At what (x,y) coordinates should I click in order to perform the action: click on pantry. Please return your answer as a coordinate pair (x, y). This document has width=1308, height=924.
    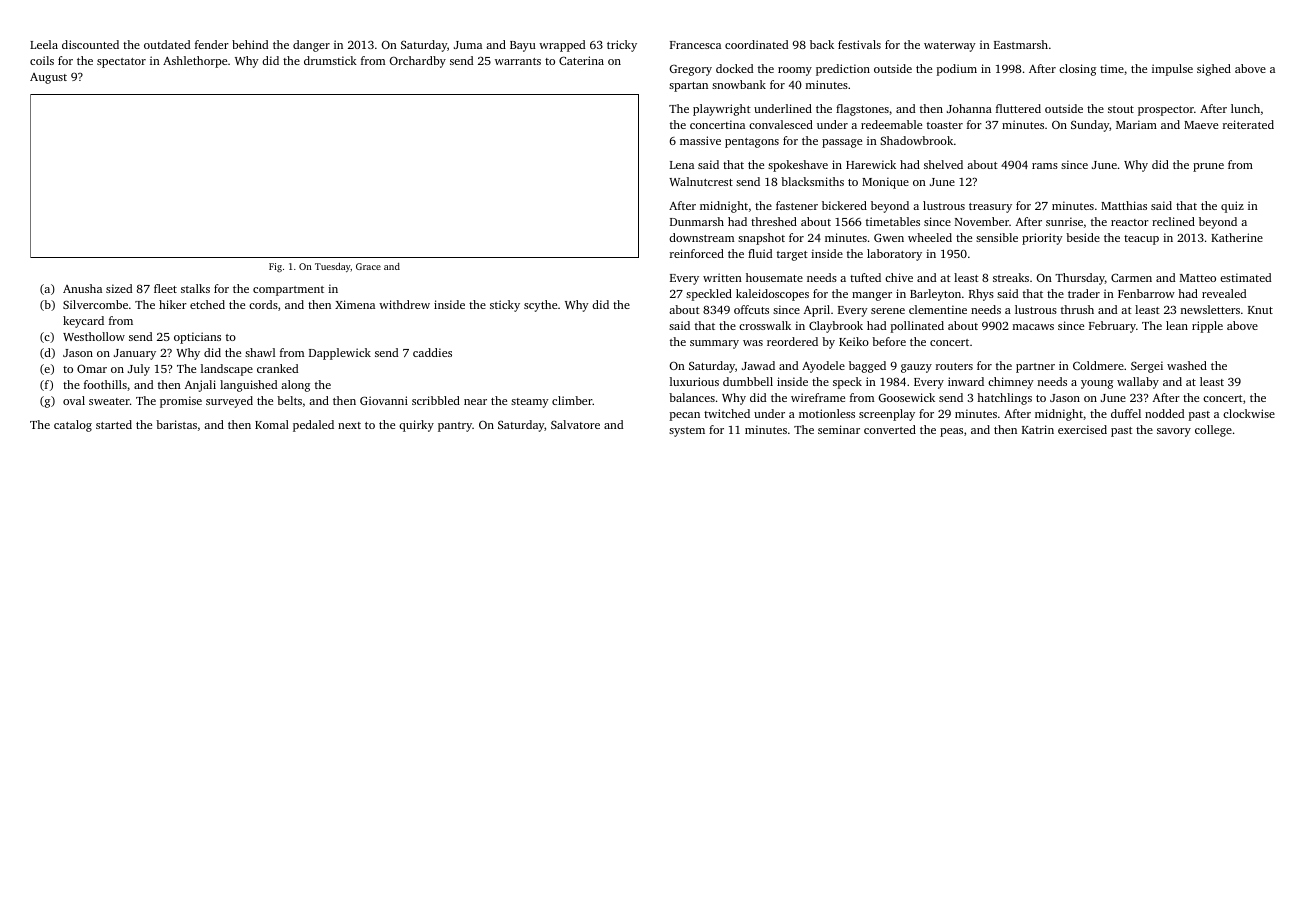
    Looking at the image, I should click on (455, 427).
